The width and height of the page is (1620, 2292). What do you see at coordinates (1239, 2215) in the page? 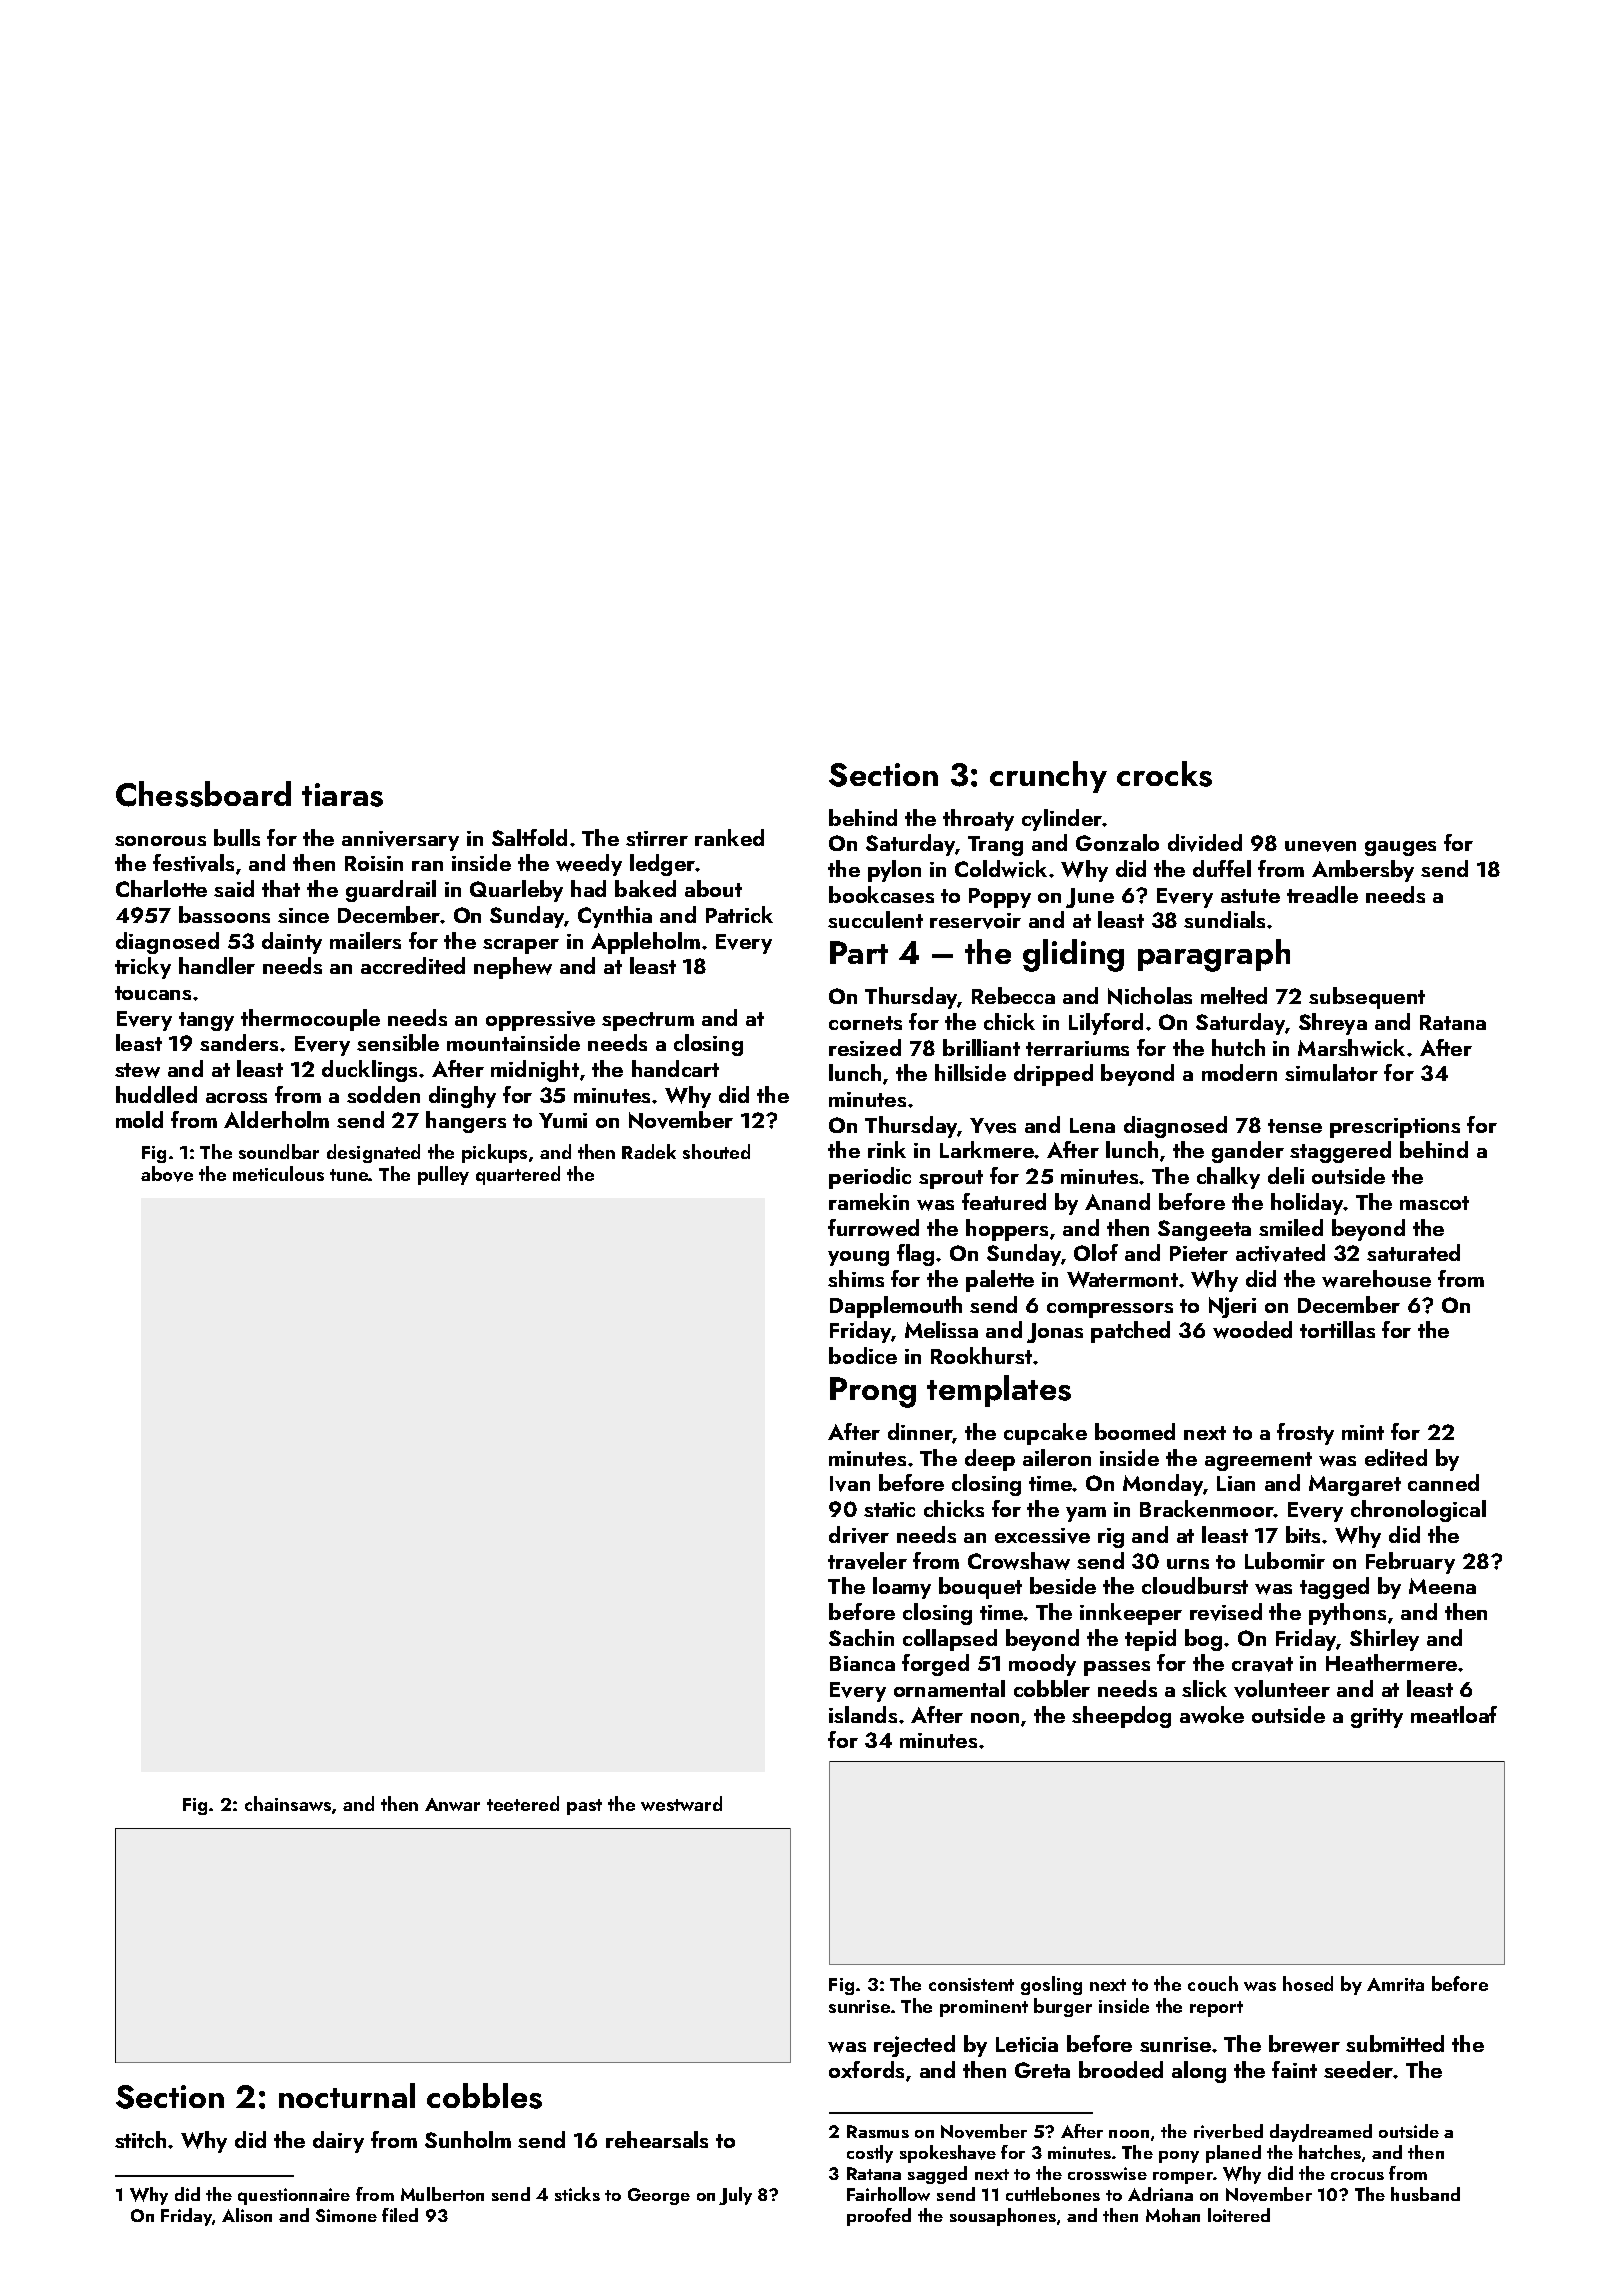
I see `loitered` at bounding box center [1239, 2215].
